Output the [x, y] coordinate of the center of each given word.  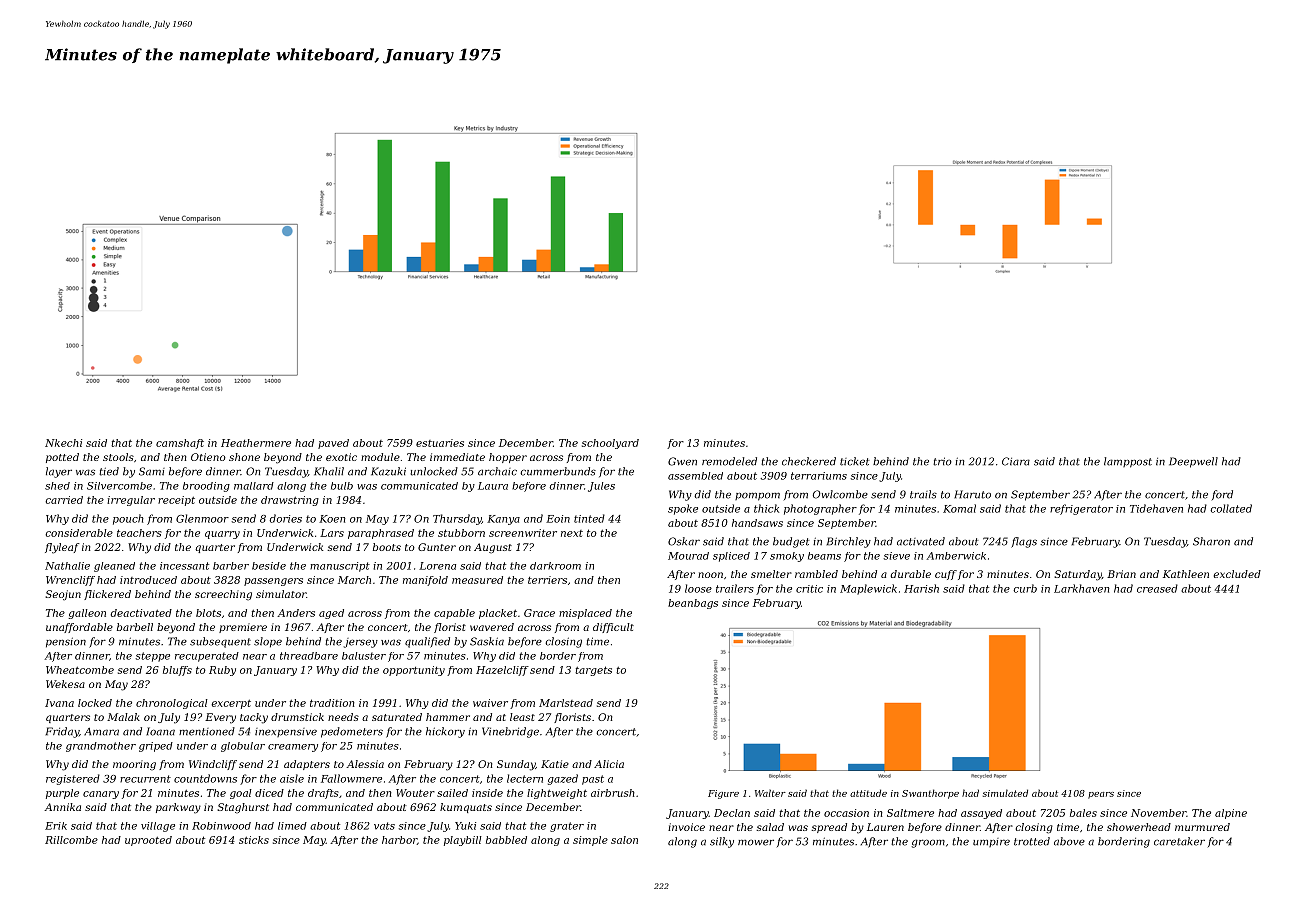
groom [928, 843]
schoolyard [610, 444]
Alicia [609, 764]
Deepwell [1193, 462]
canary [101, 795]
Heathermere [256, 443]
